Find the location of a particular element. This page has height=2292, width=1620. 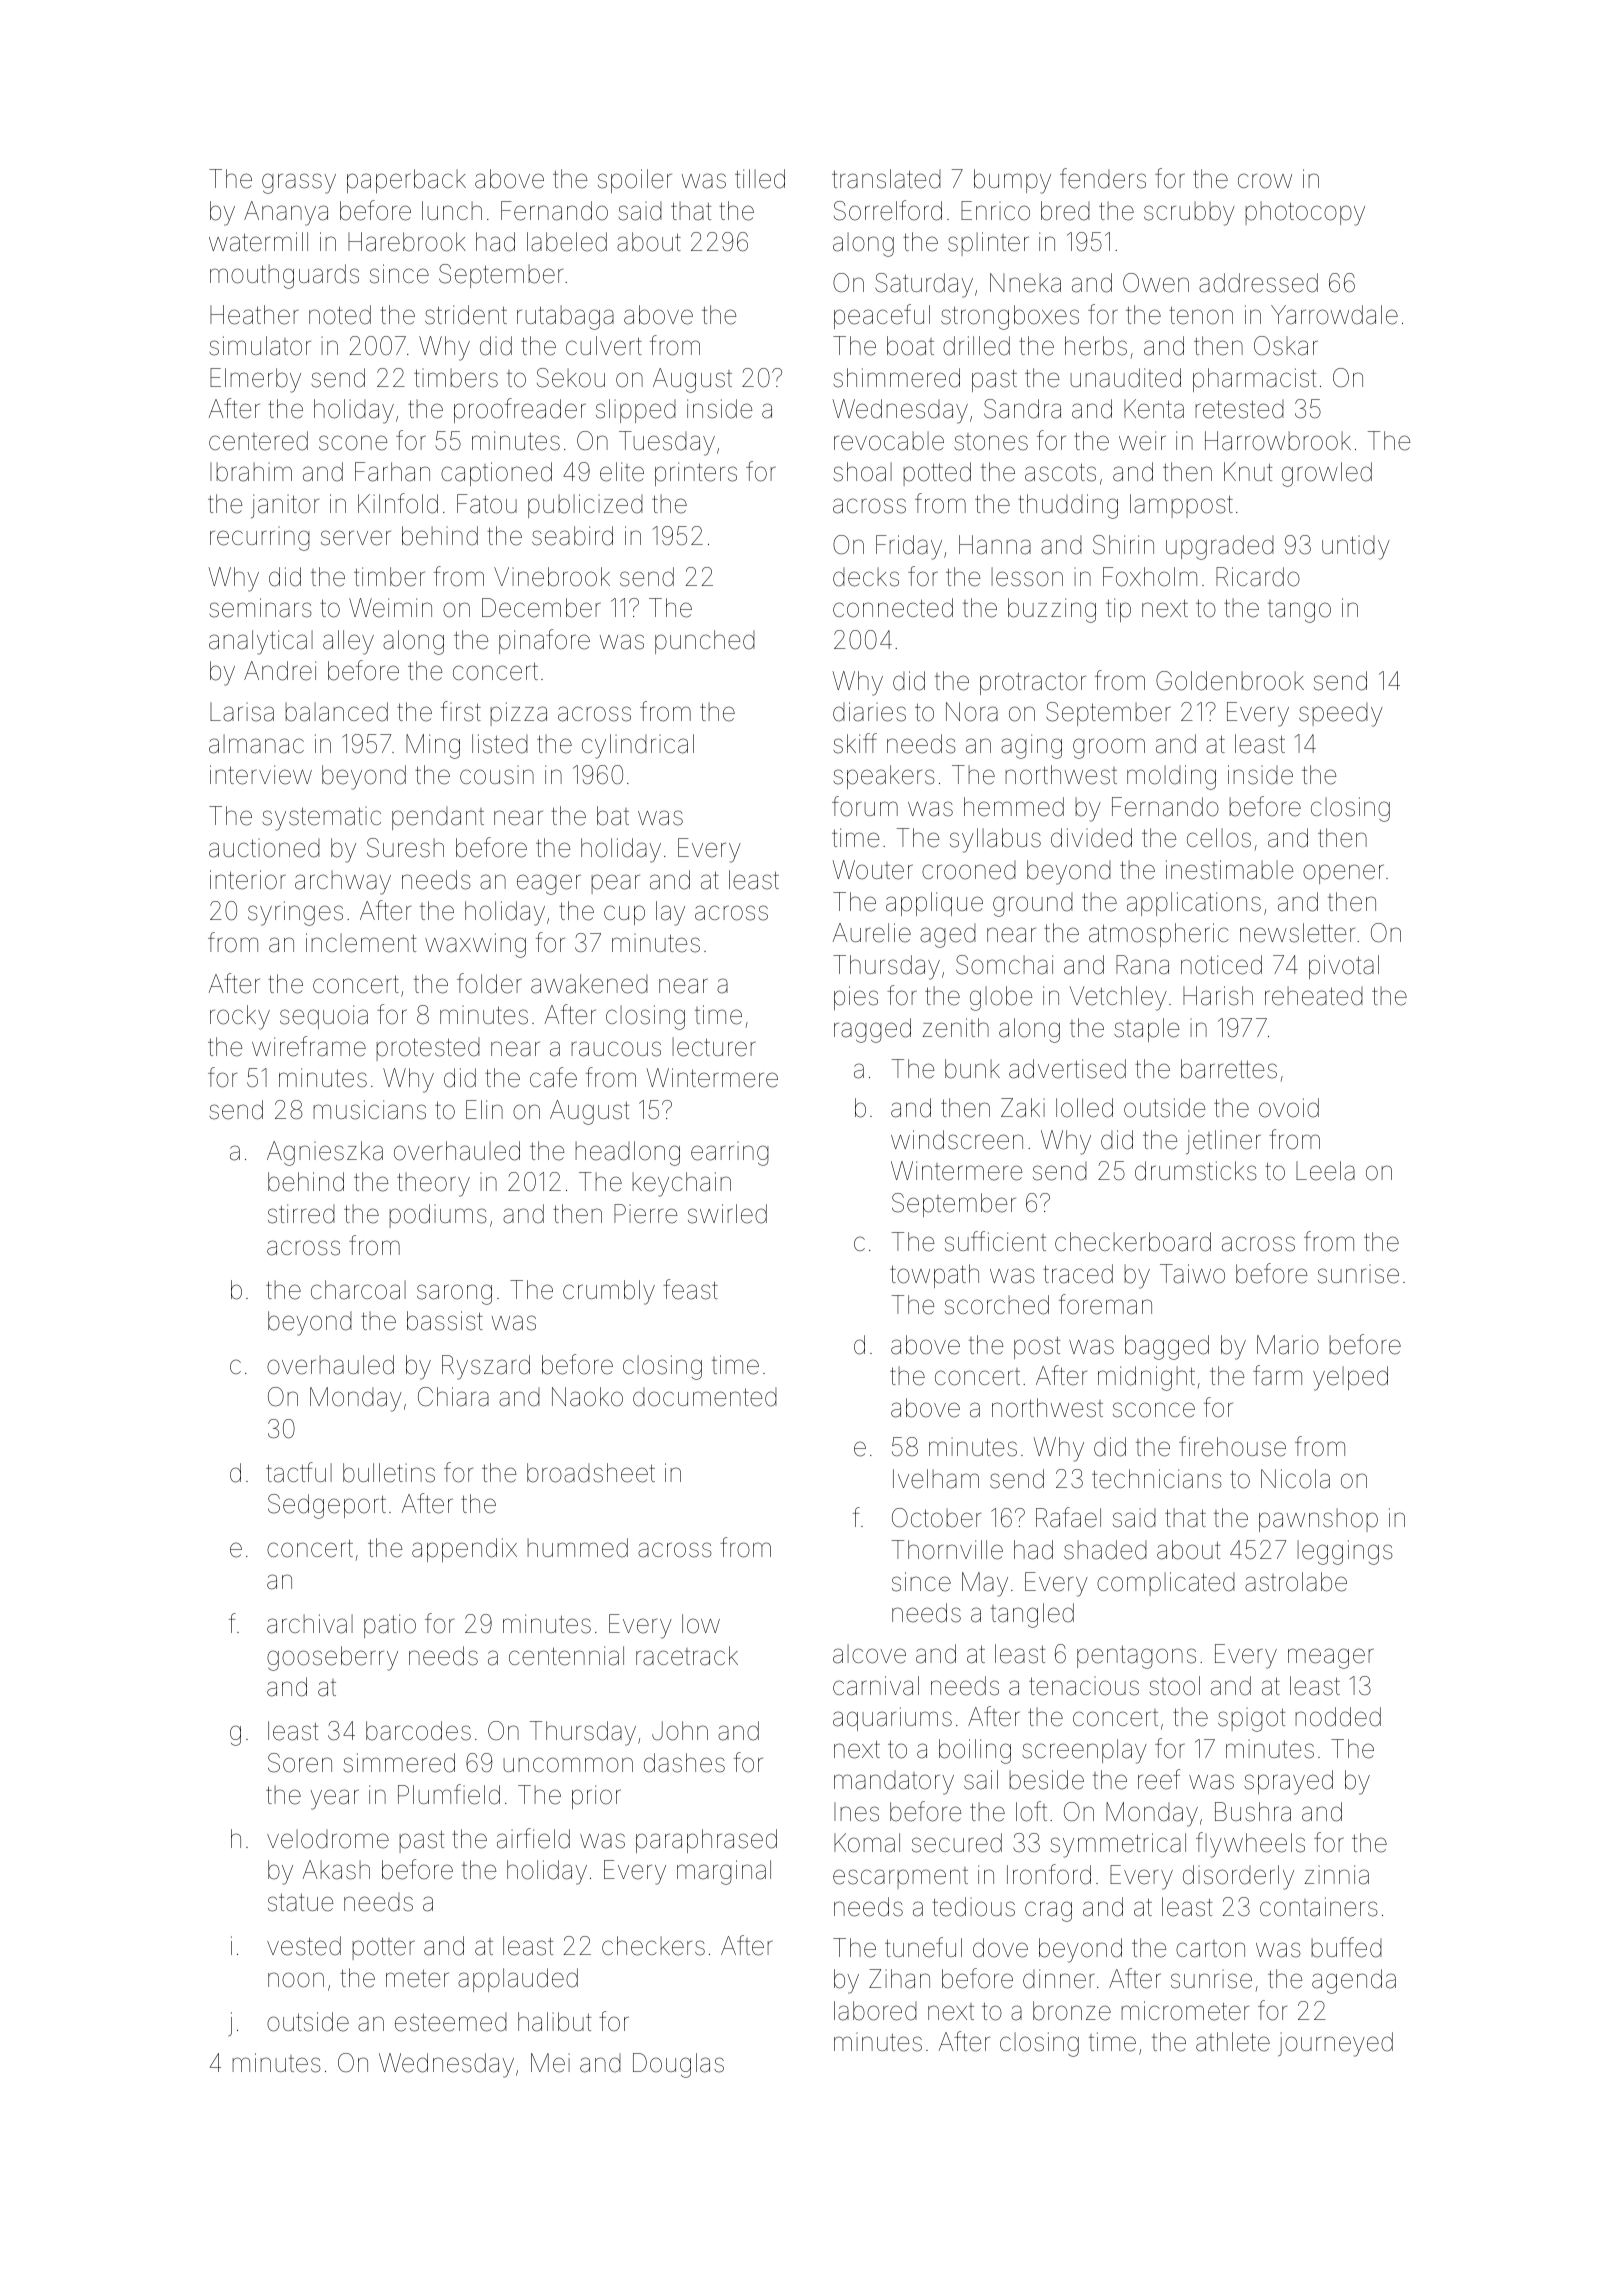

tilled is located at coordinates (760, 179).
